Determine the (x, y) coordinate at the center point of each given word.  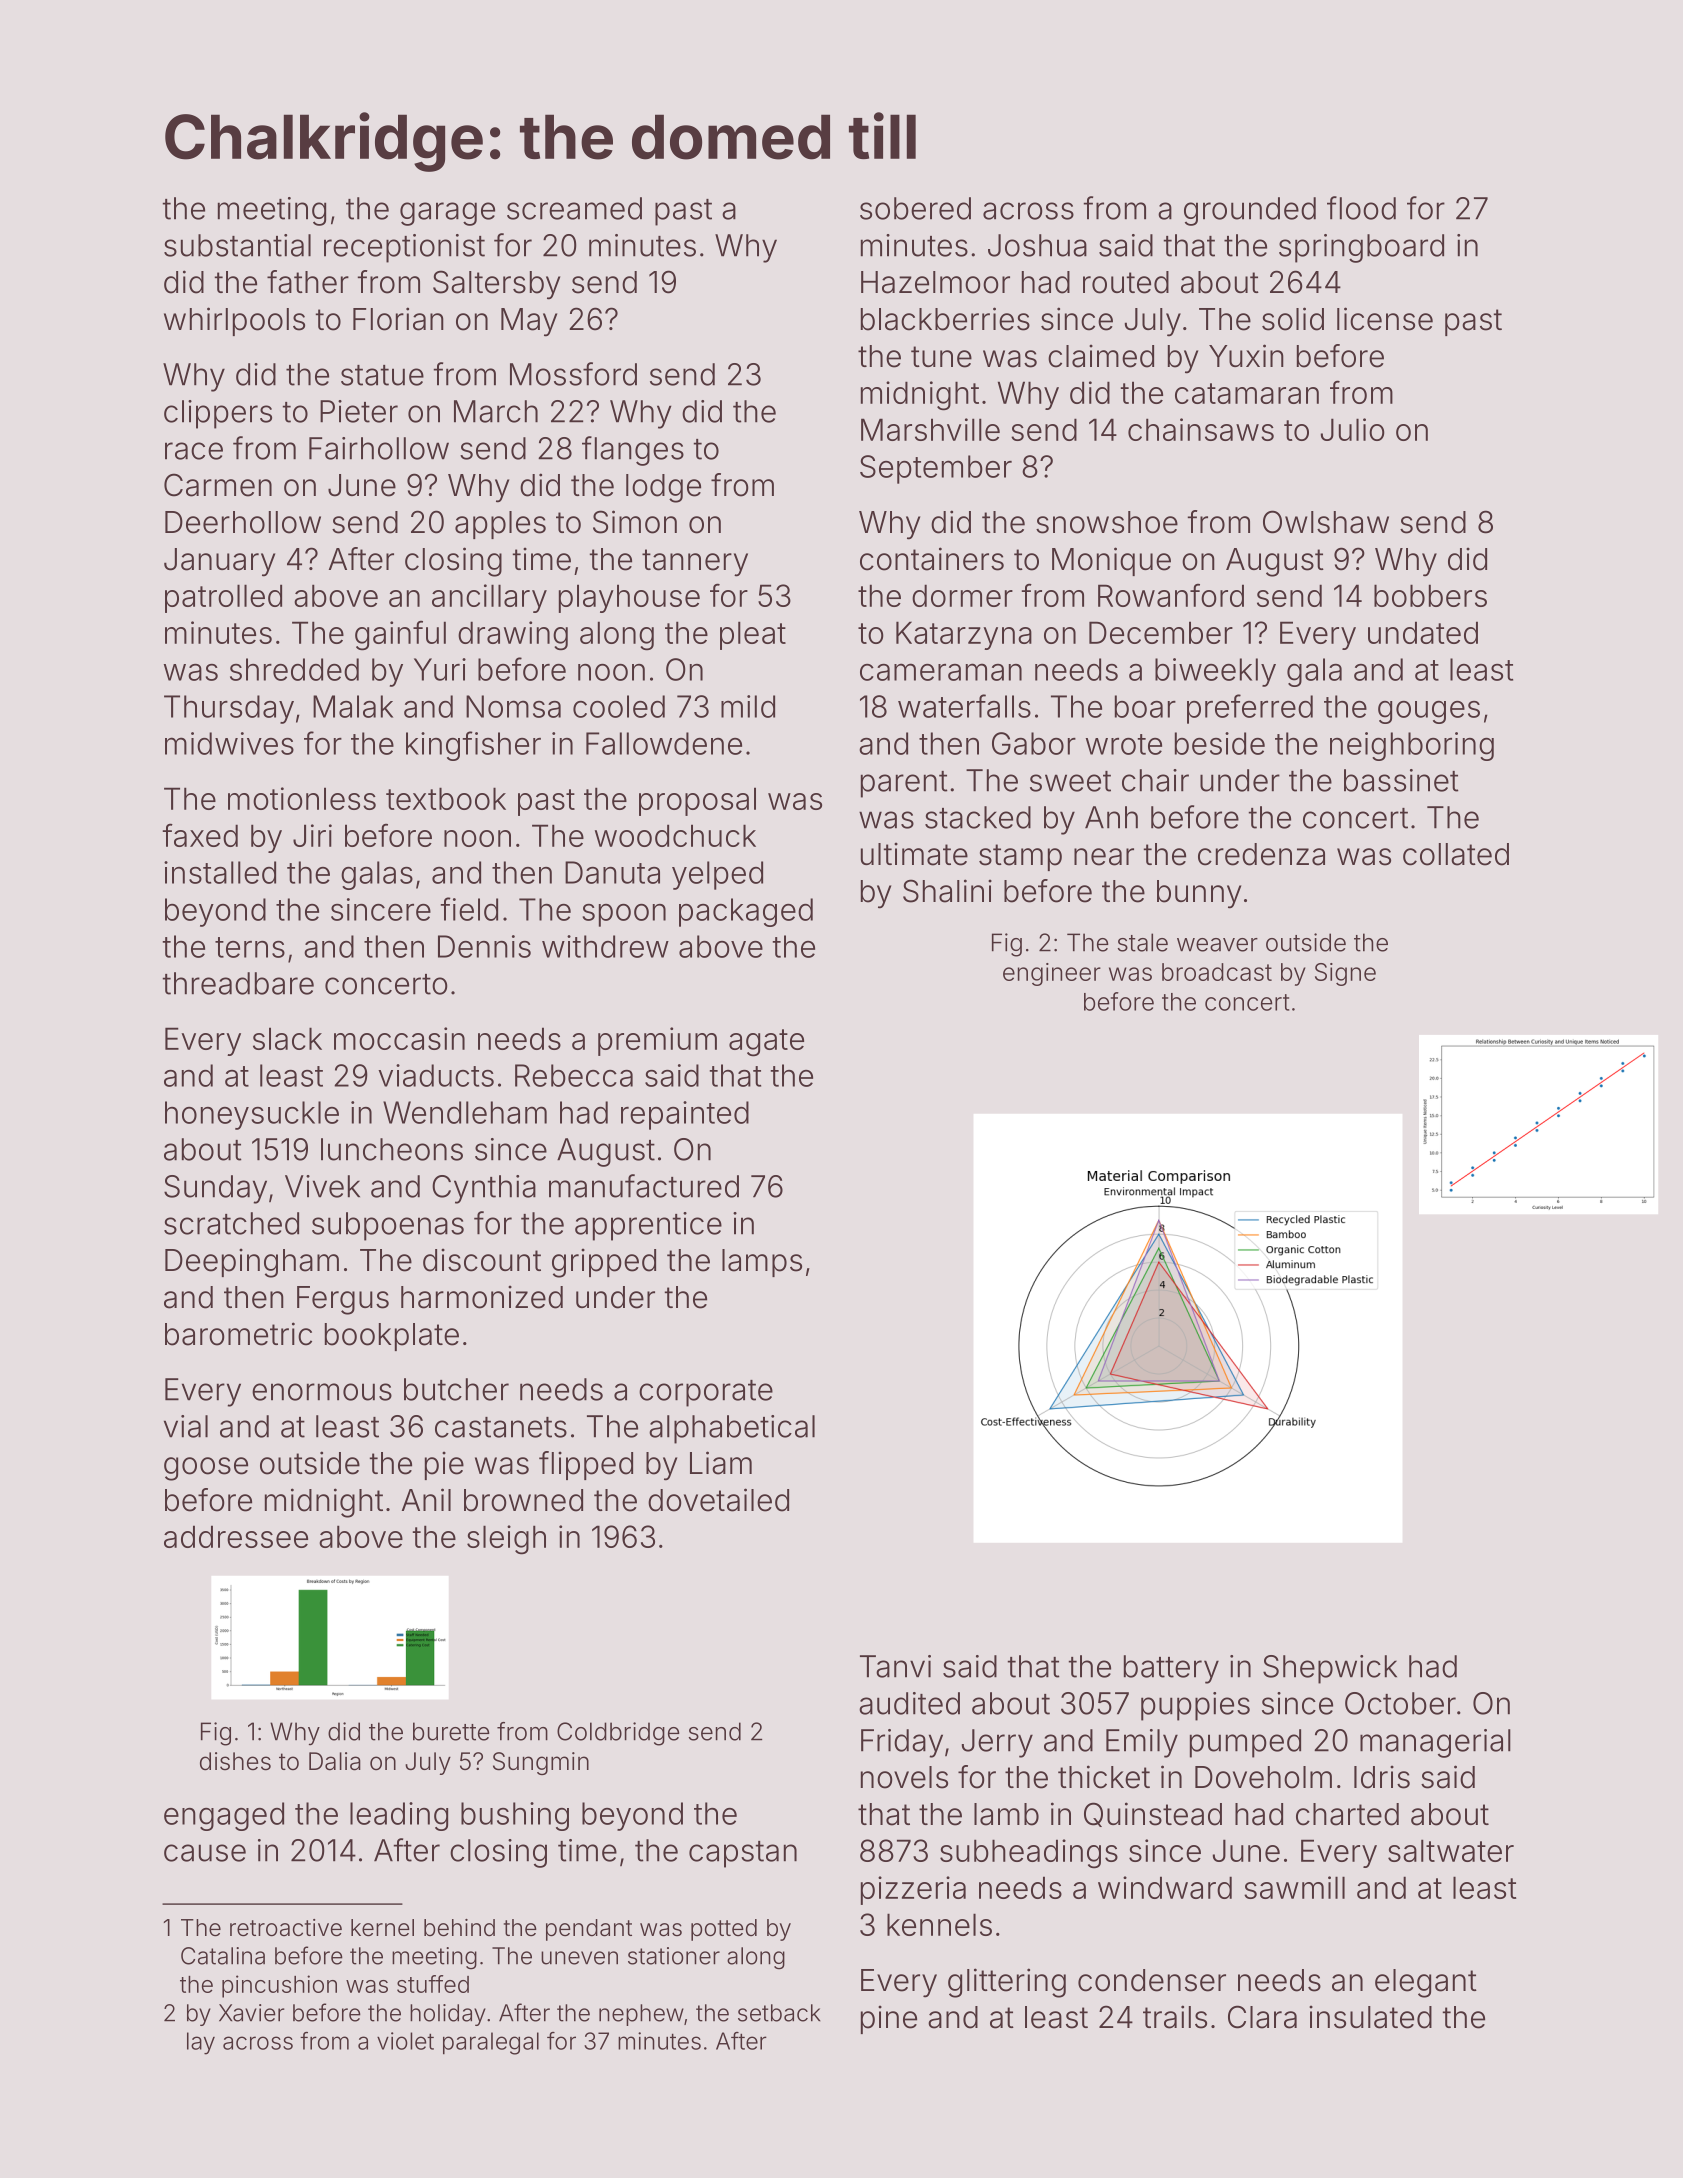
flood (1361, 208)
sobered (915, 208)
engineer (1052, 974)
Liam (721, 1463)
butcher (456, 1389)
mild (748, 706)
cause (205, 1853)
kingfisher (473, 746)
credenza (1261, 854)
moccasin (399, 1038)
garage (447, 214)
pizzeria (913, 1890)
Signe (1345, 974)
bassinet (1401, 780)
